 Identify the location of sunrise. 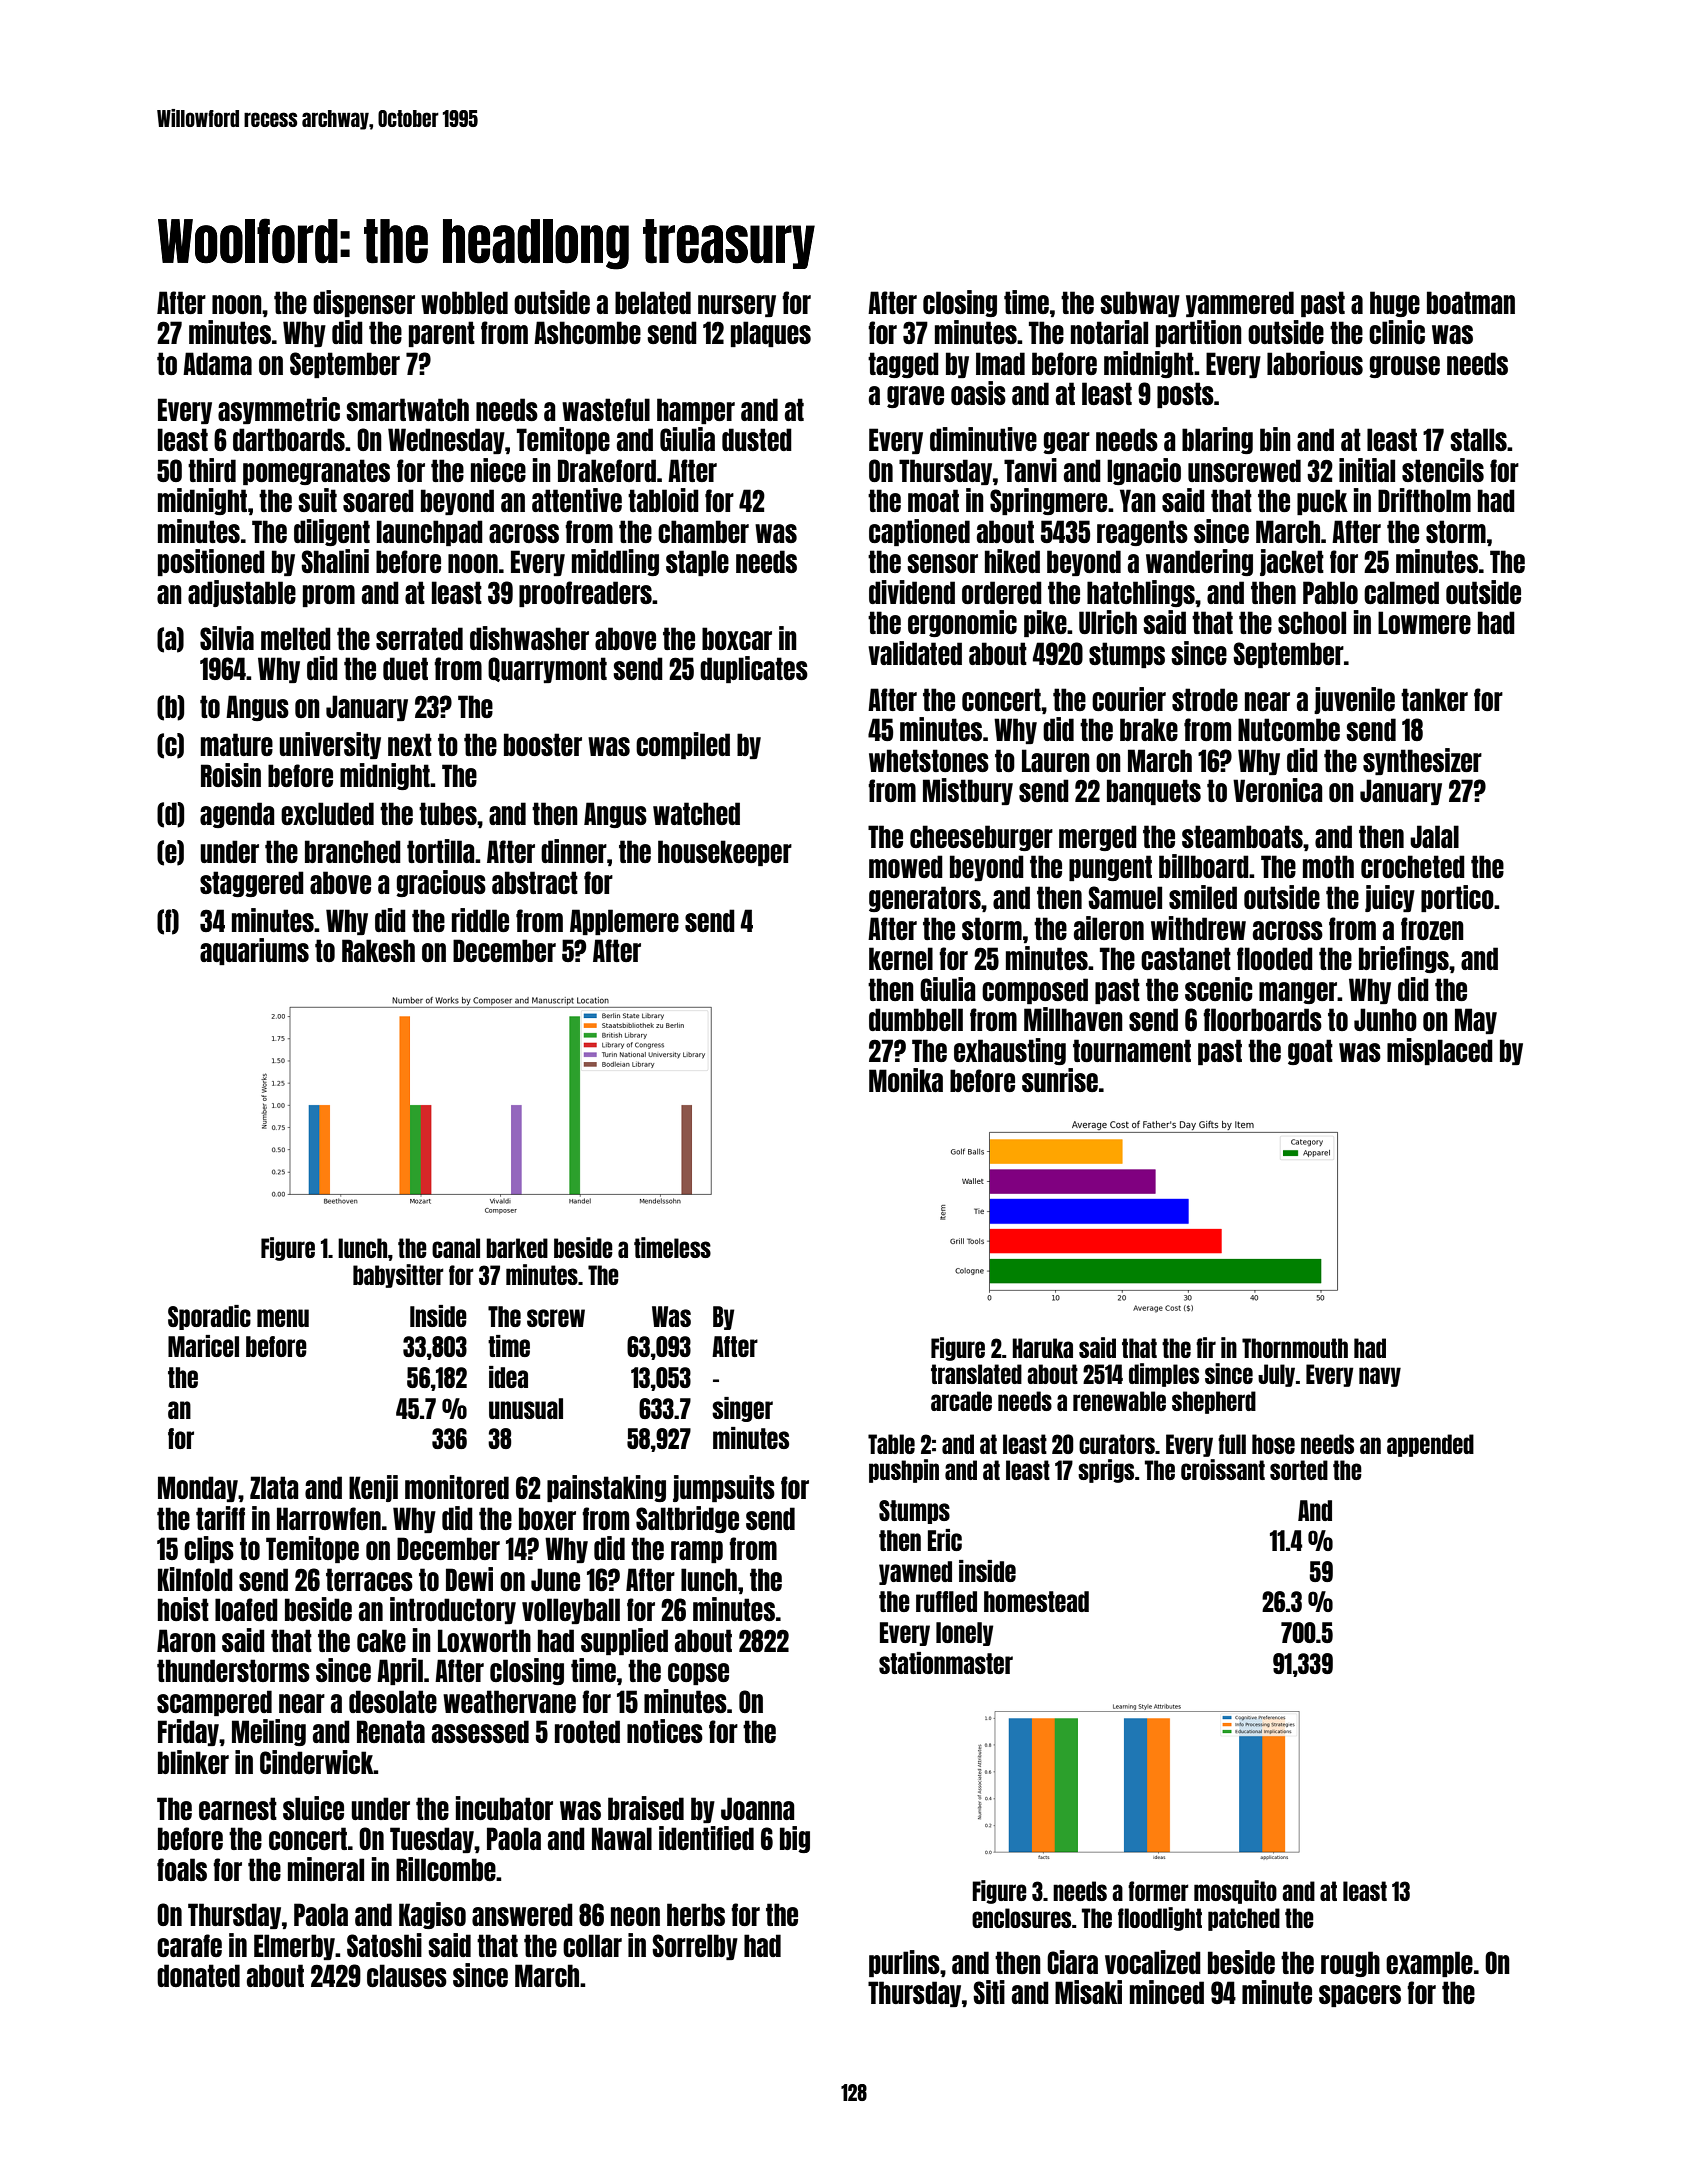
(1060, 1080).
